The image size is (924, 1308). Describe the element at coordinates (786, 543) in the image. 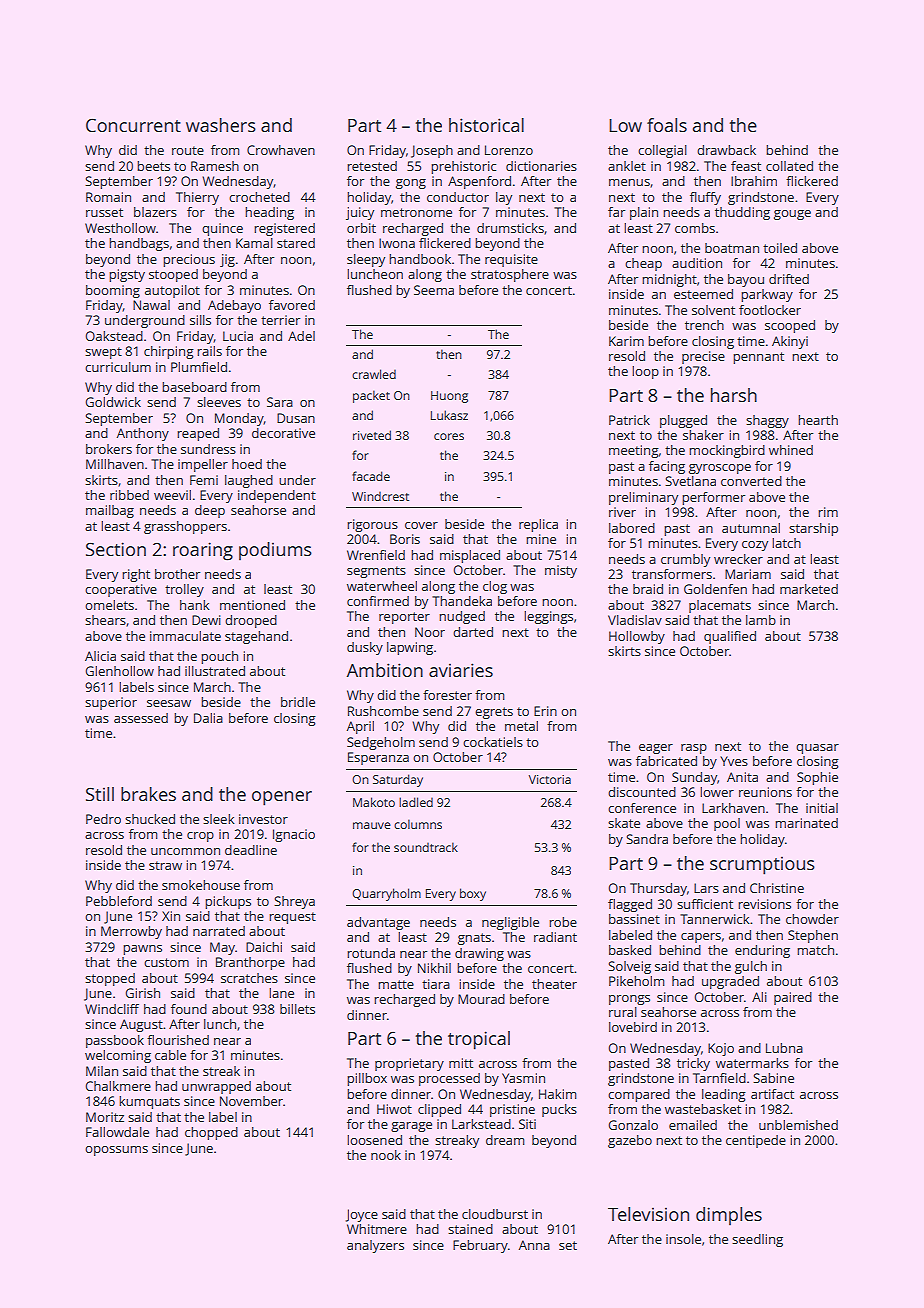

I see `latch` at that location.
